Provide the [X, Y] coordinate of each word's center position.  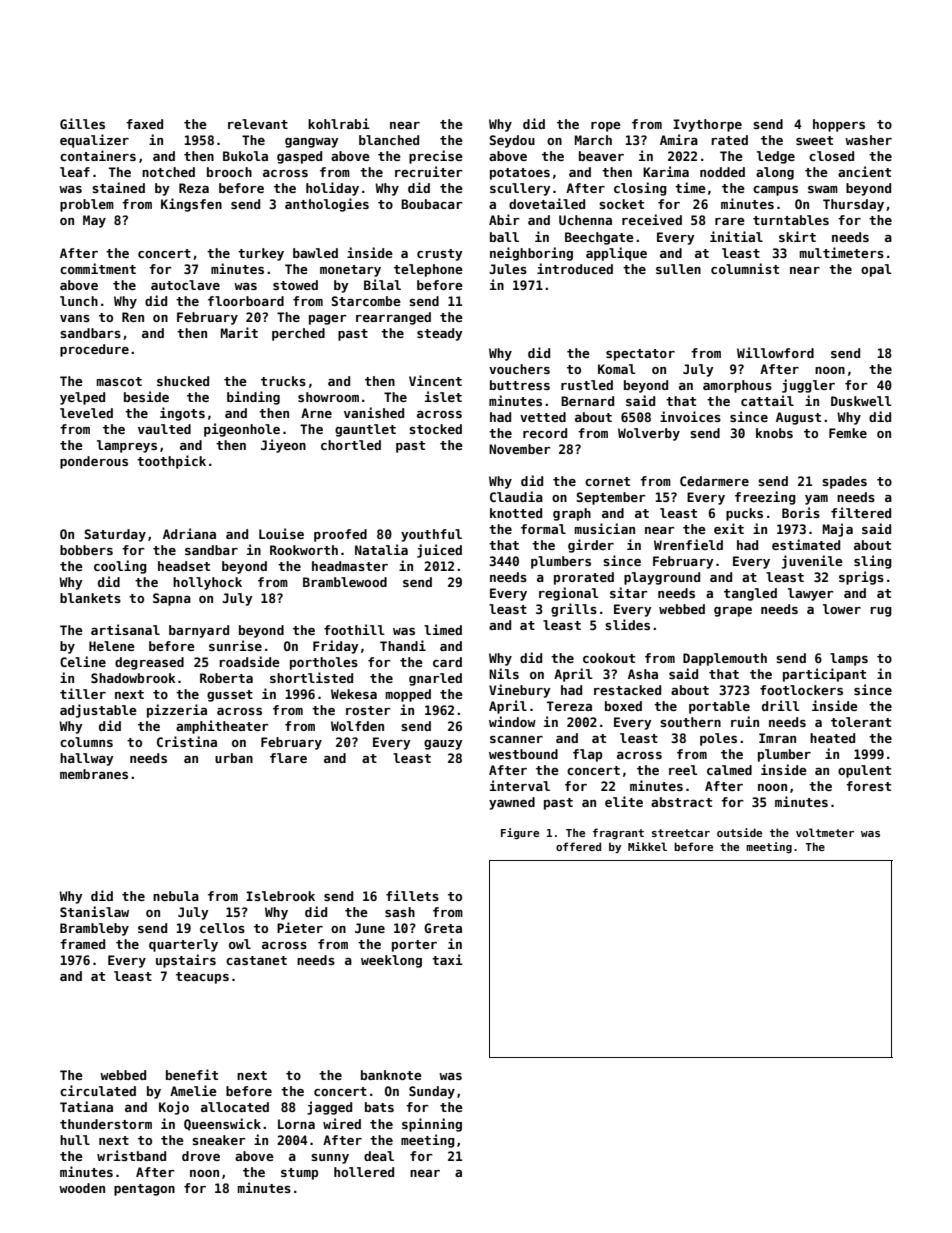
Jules [508, 269]
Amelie [193, 1090]
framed [82, 944]
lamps [849, 659]
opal [876, 270]
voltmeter [825, 832]
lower [842, 609]
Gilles [82, 123]
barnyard [199, 631]
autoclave [185, 285]
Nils [504, 673]
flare [288, 758]
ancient [864, 171]
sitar [629, 592]
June [370, 928]
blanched [389, 140]
